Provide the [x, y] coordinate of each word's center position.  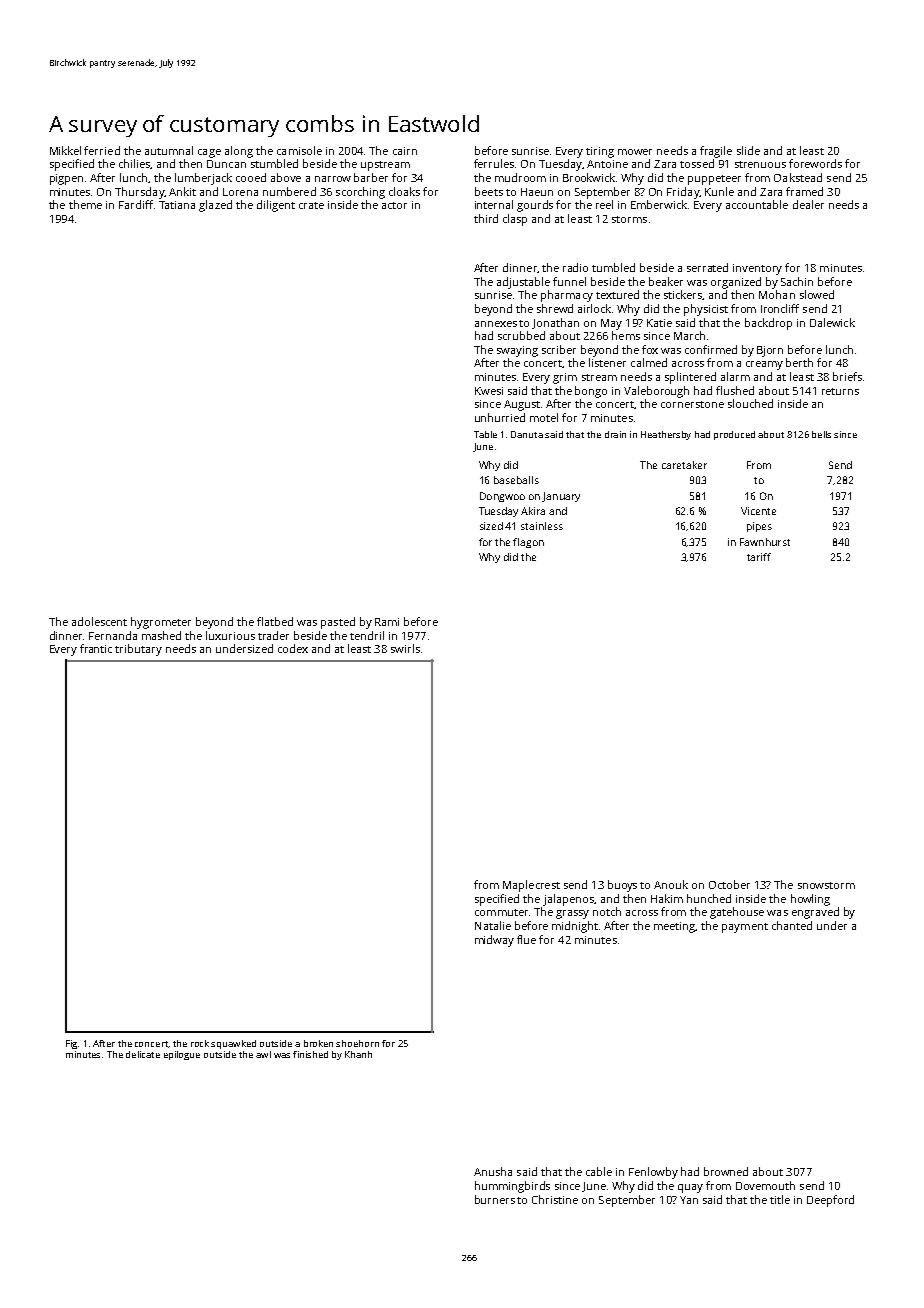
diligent [276, 206]
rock [200, 1043]
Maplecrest [531, 886]
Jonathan [555, 323]
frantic [96, 648]
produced [734, 435]
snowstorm [826, 885]
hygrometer [161, 623]
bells [821, 434]
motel [544, 417]
